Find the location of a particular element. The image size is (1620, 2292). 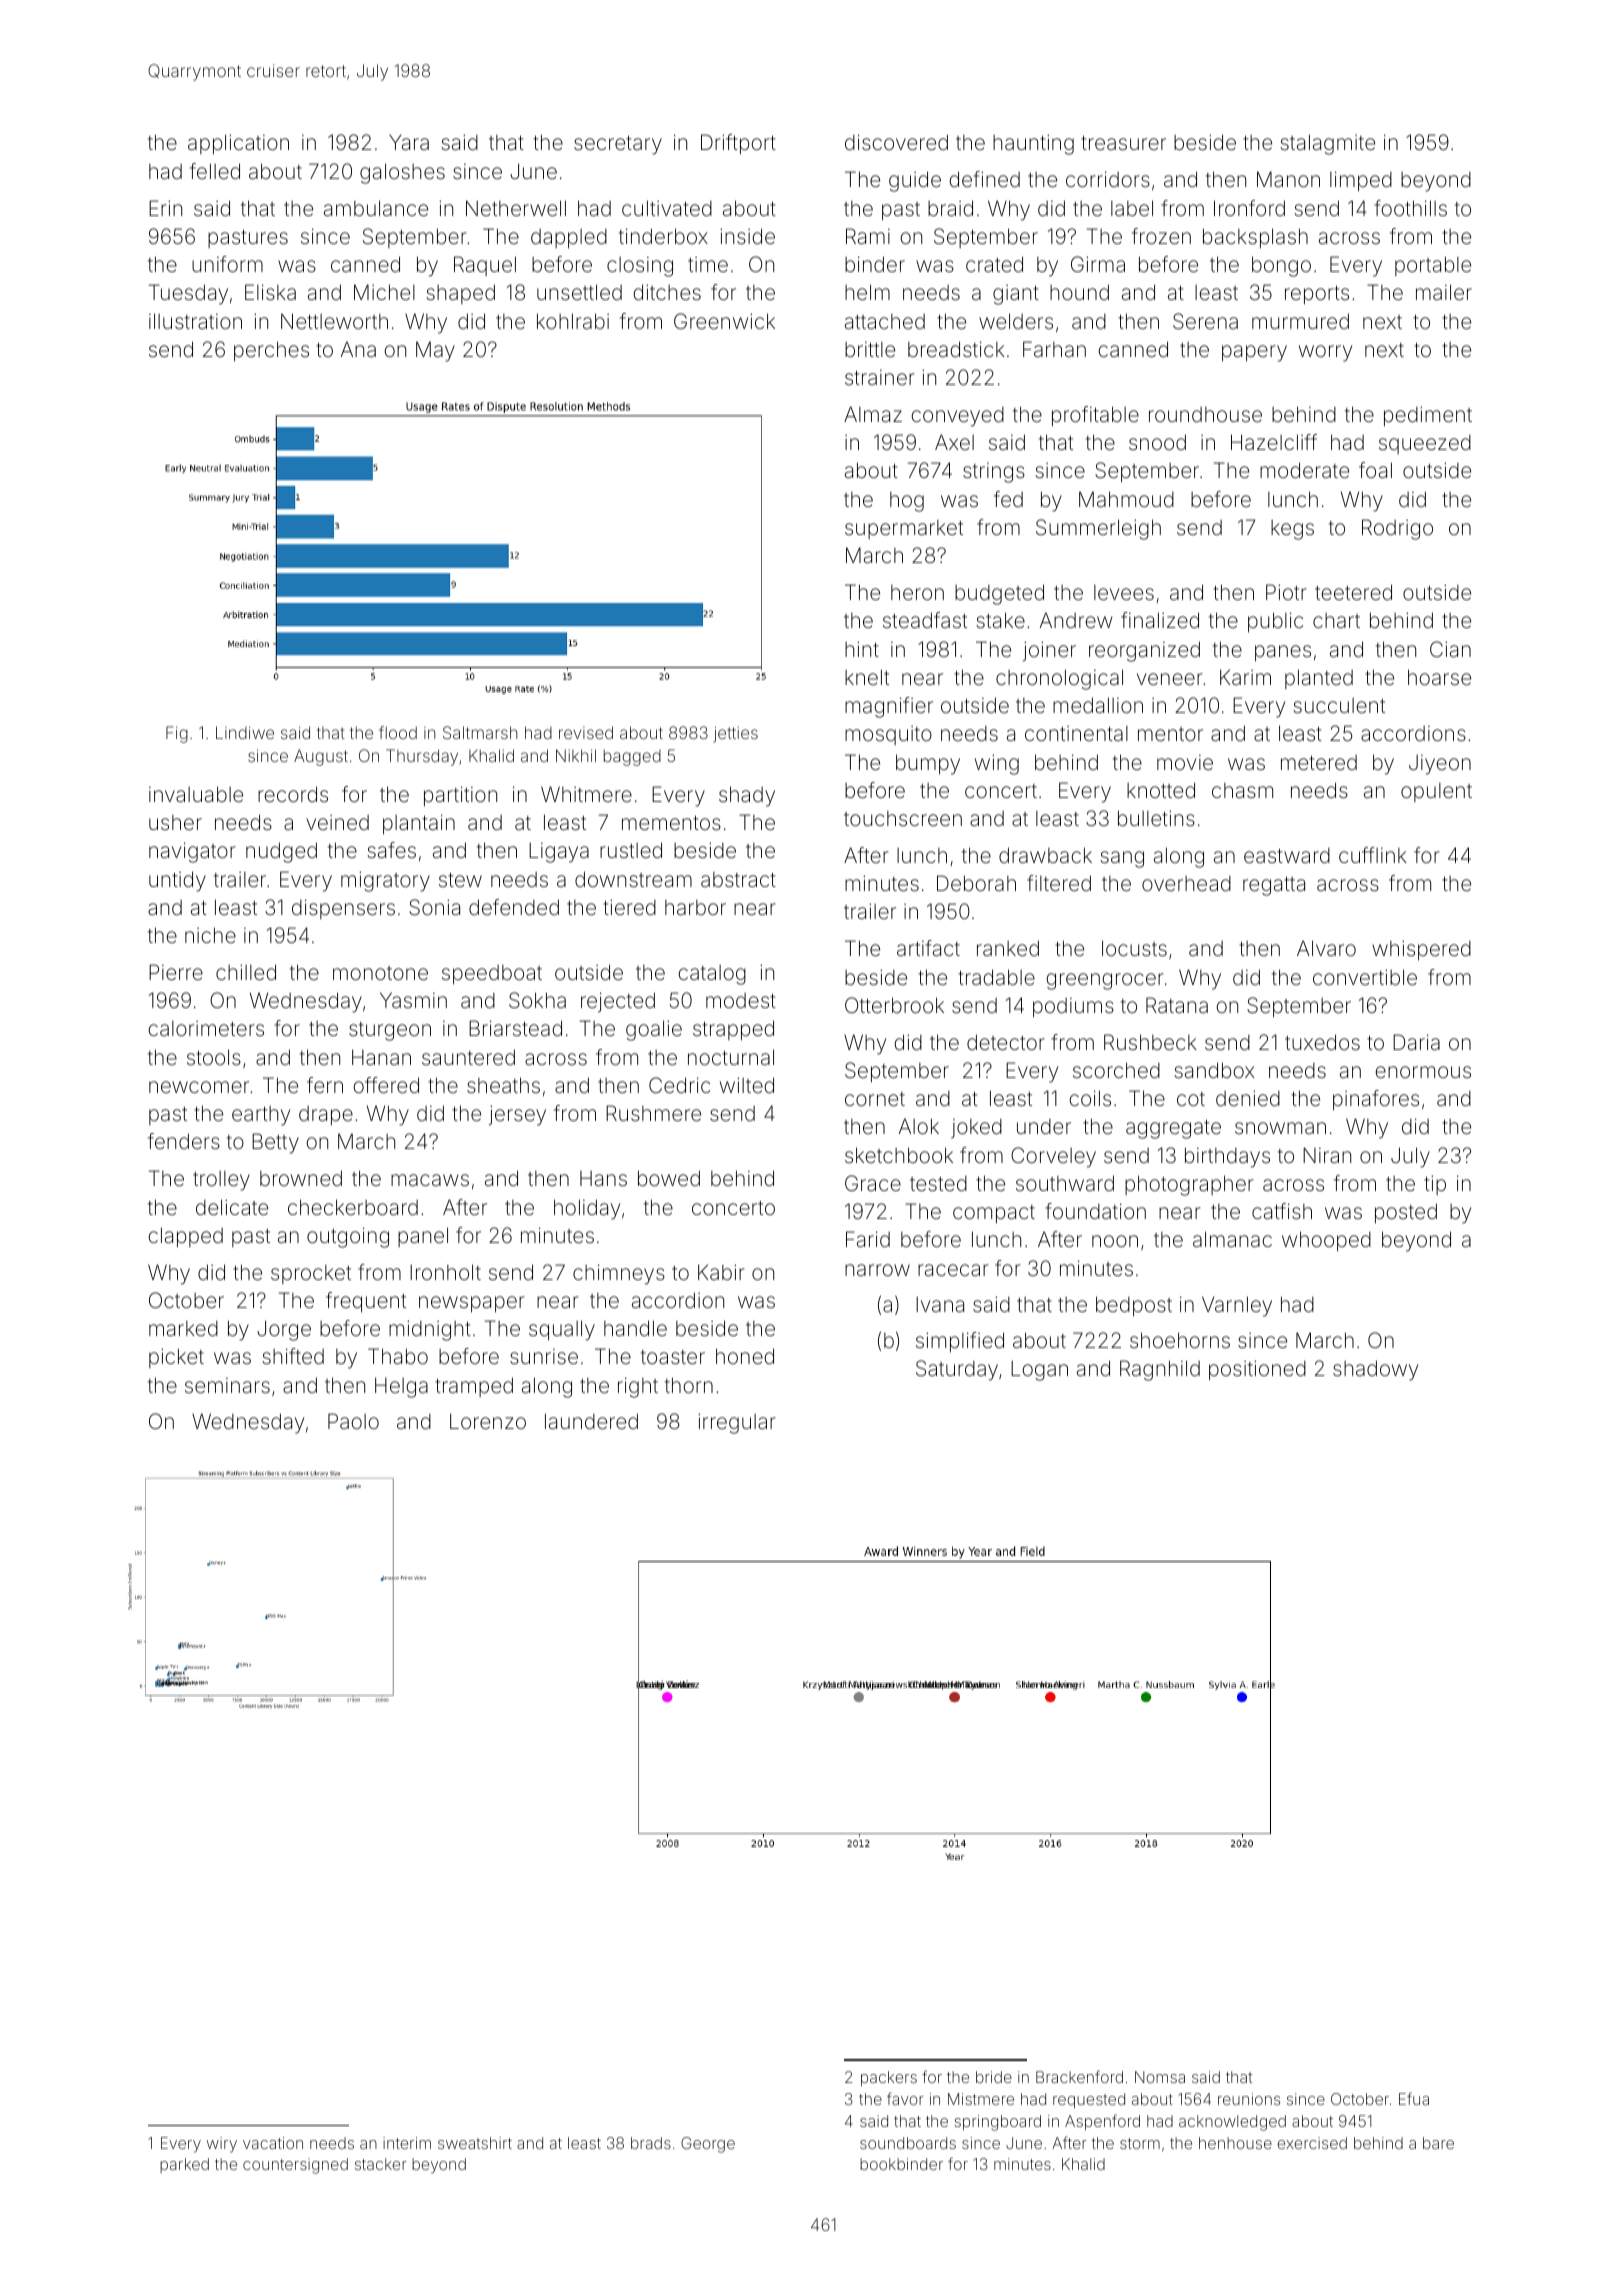

Almaz is located at coordinates (873, 414).
